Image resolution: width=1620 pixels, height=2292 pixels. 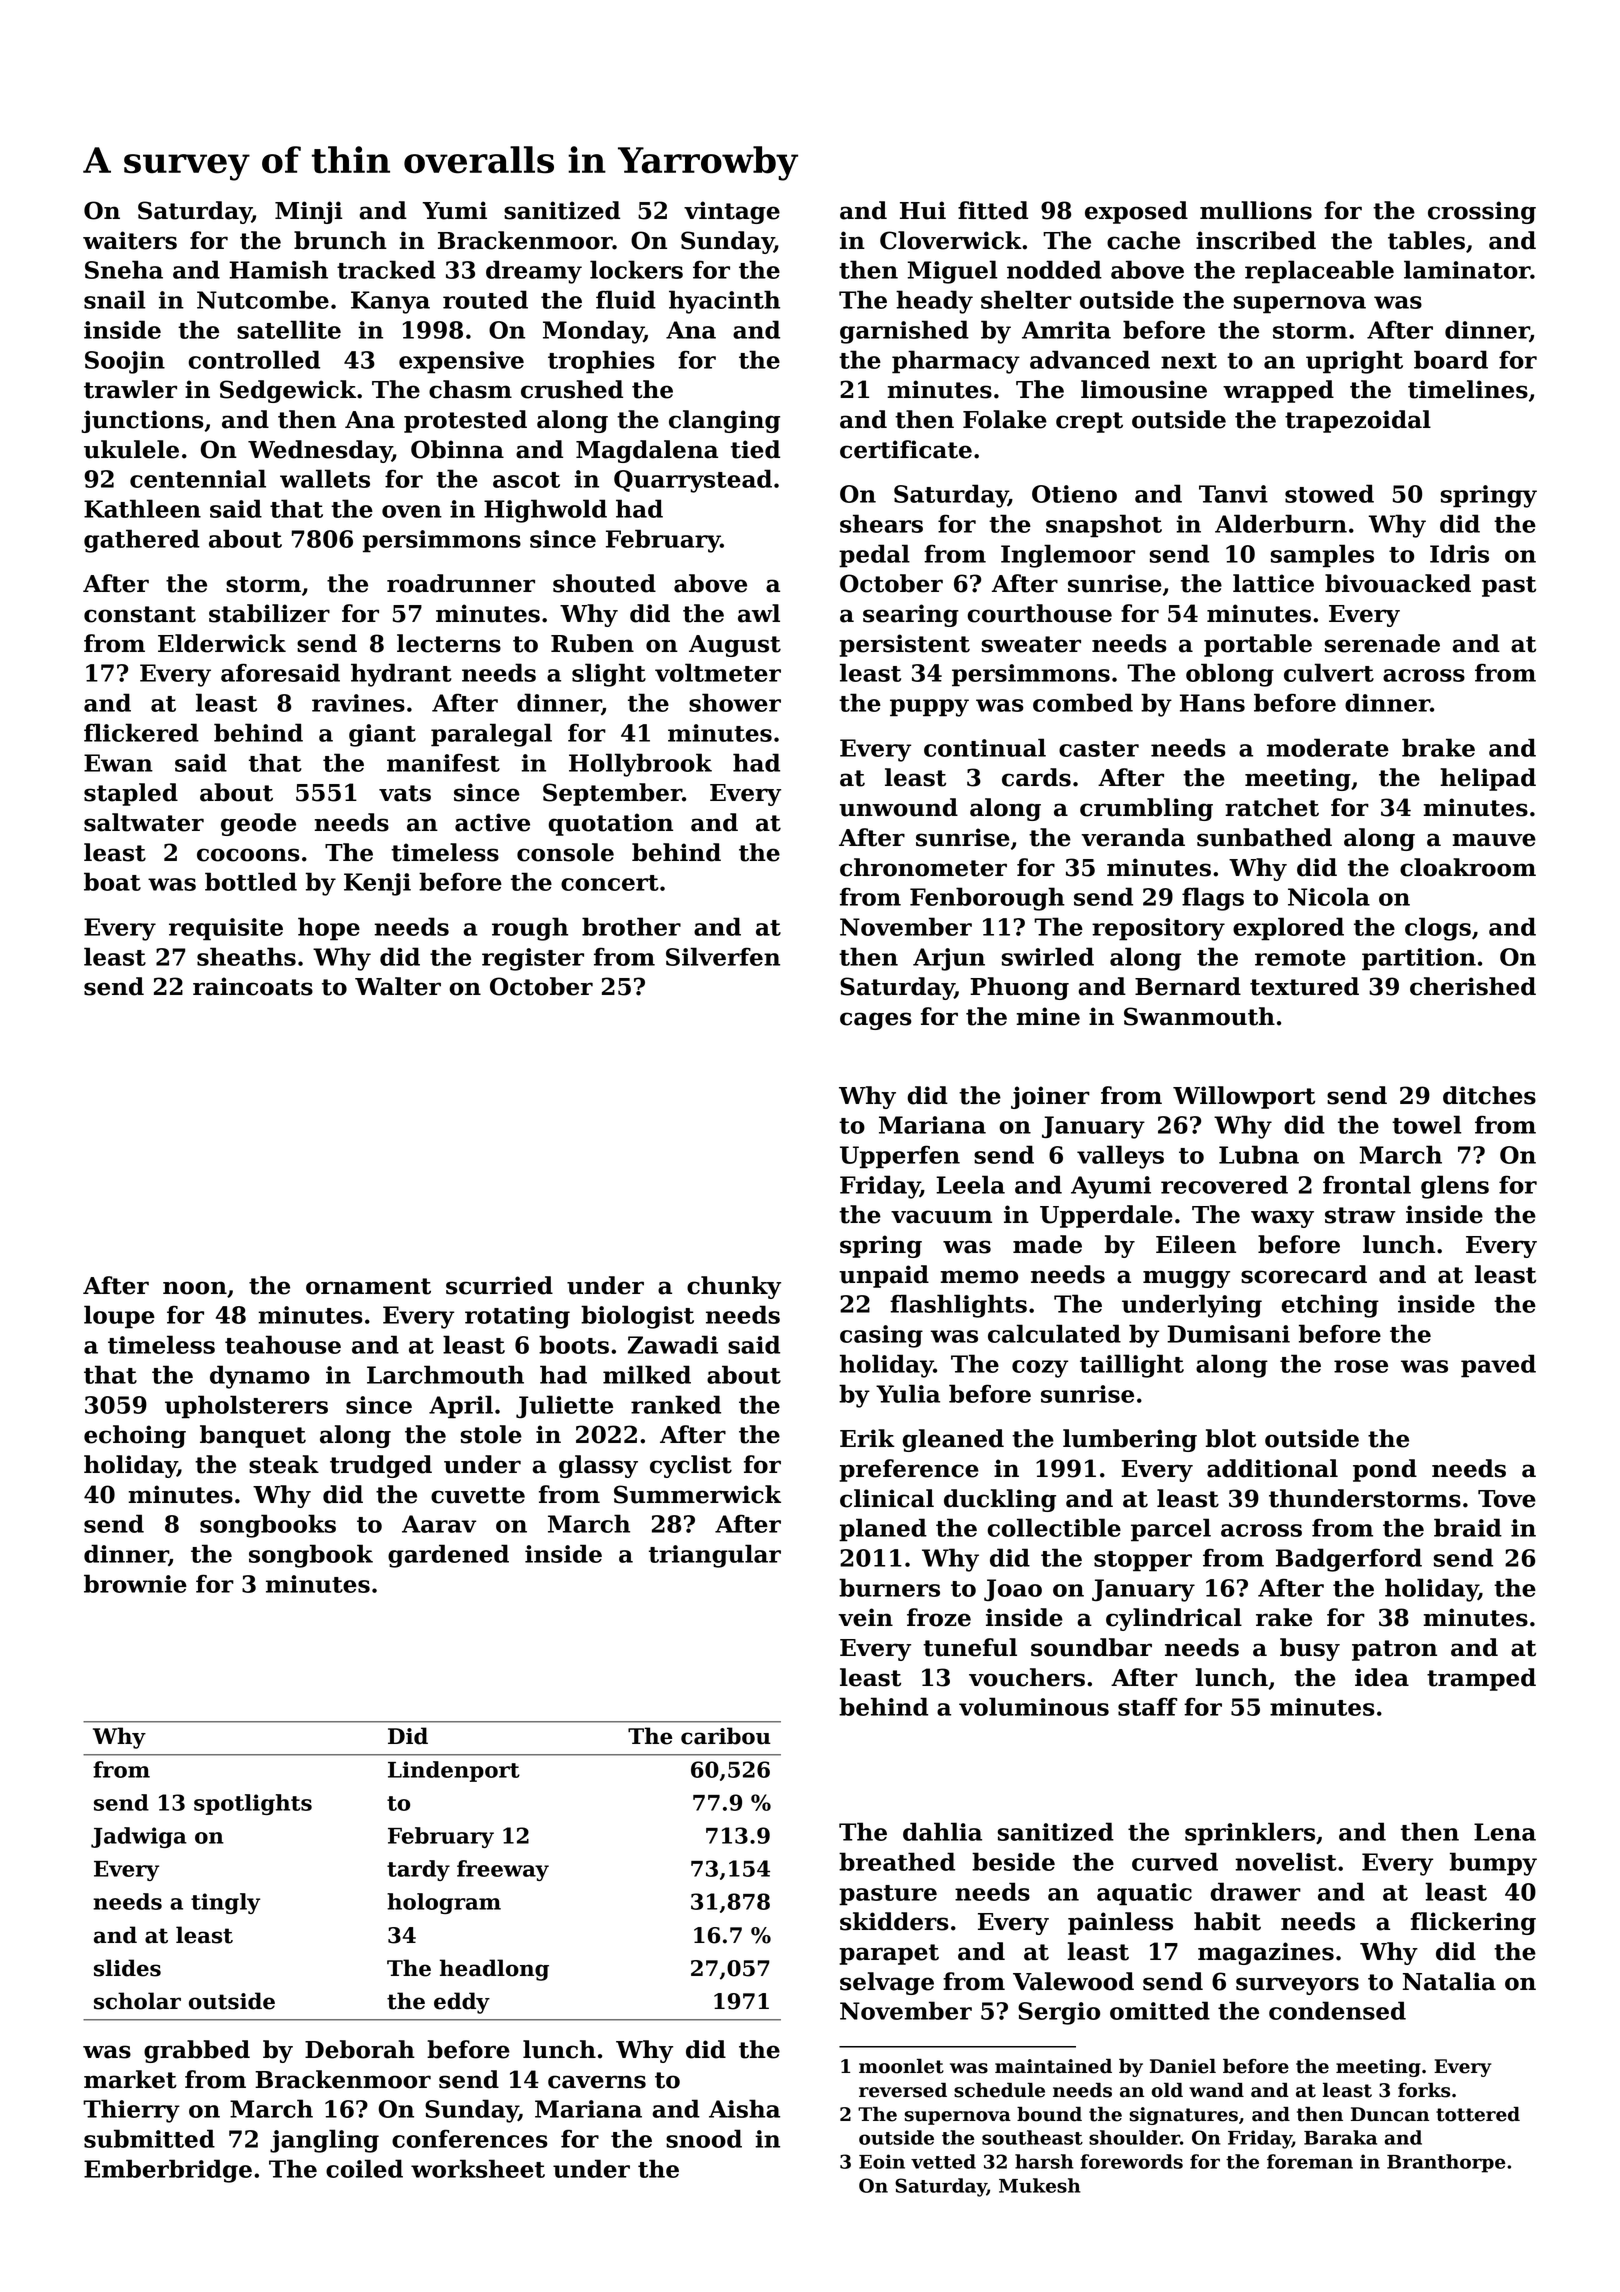 I want to click on steak, so click(x=284, y=1464).
